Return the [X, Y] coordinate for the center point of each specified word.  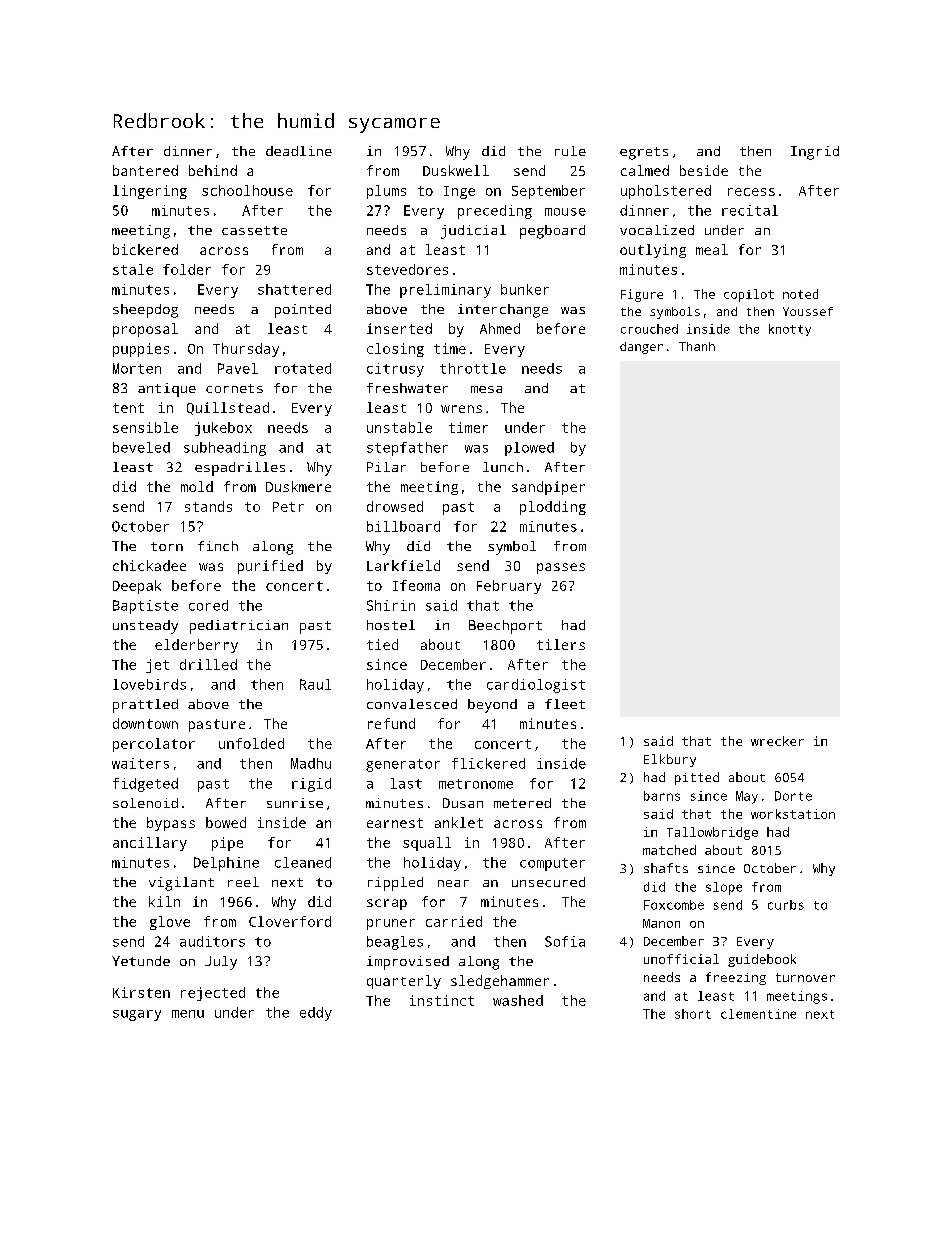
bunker [525, 289]
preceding [495, 212]
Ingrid [815, 153]
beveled [141, 447]
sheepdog [145, 311]
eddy [316, 1014]
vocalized [657, 230]
